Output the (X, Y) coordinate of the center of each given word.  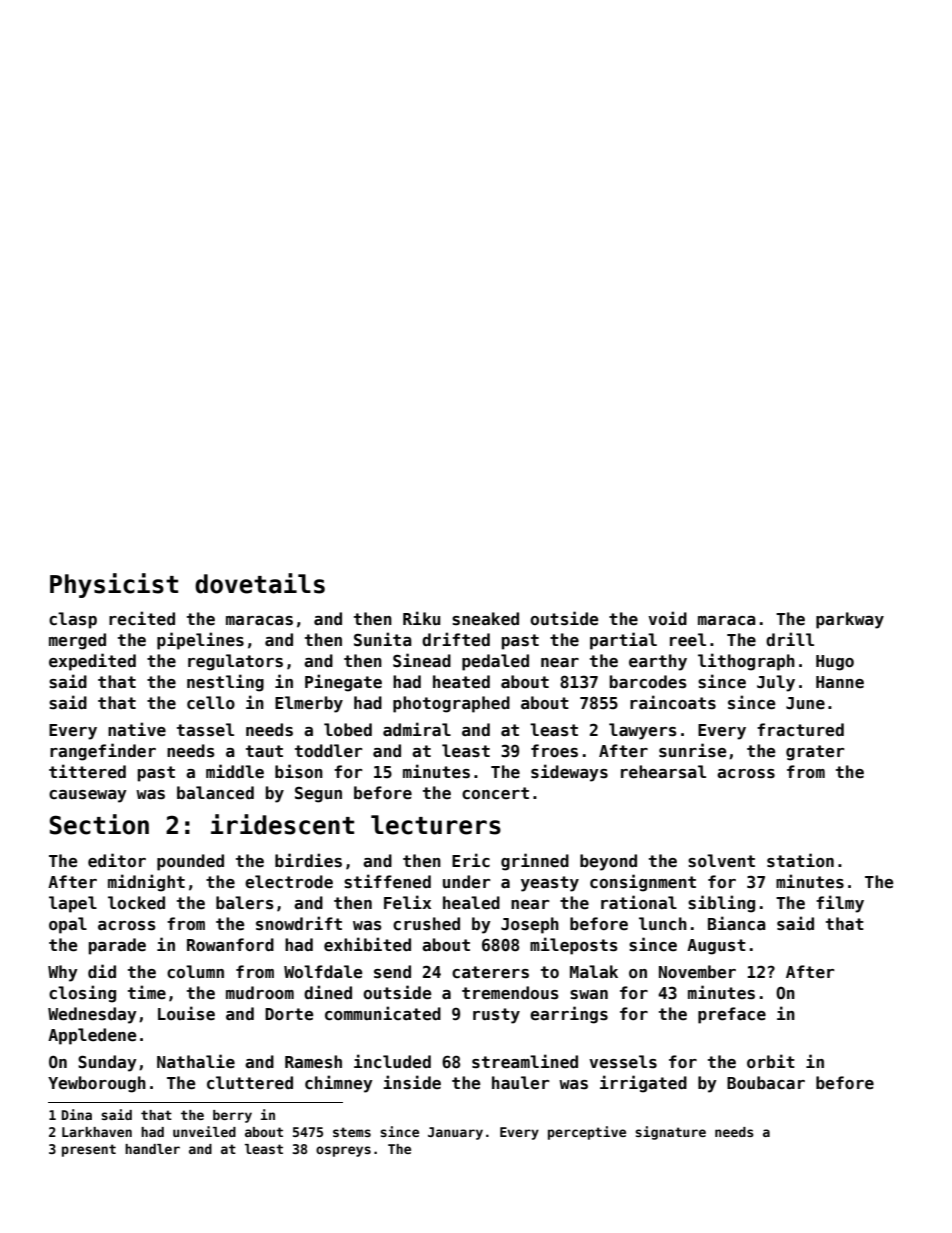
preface (732, 1015)
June (805, 703)
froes (554, 751)
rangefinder (103, 752)
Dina (77, 1114)
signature (670, 1133)
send (392, 972)
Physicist (114, 585)
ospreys (343, 1151)
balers (245, 903)
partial (623, 641)
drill (790, 639)
